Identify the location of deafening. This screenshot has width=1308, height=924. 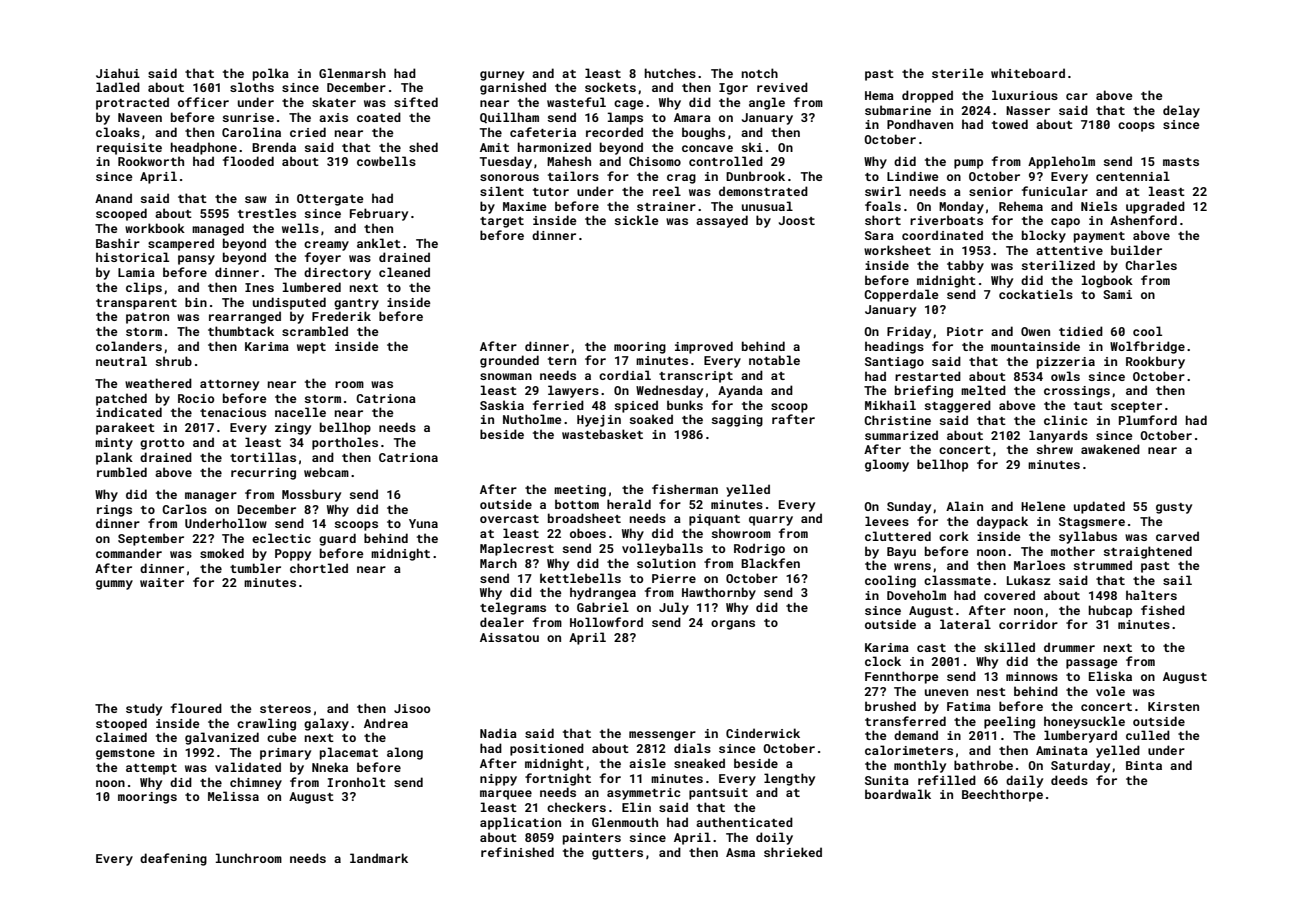
(173, 859).
